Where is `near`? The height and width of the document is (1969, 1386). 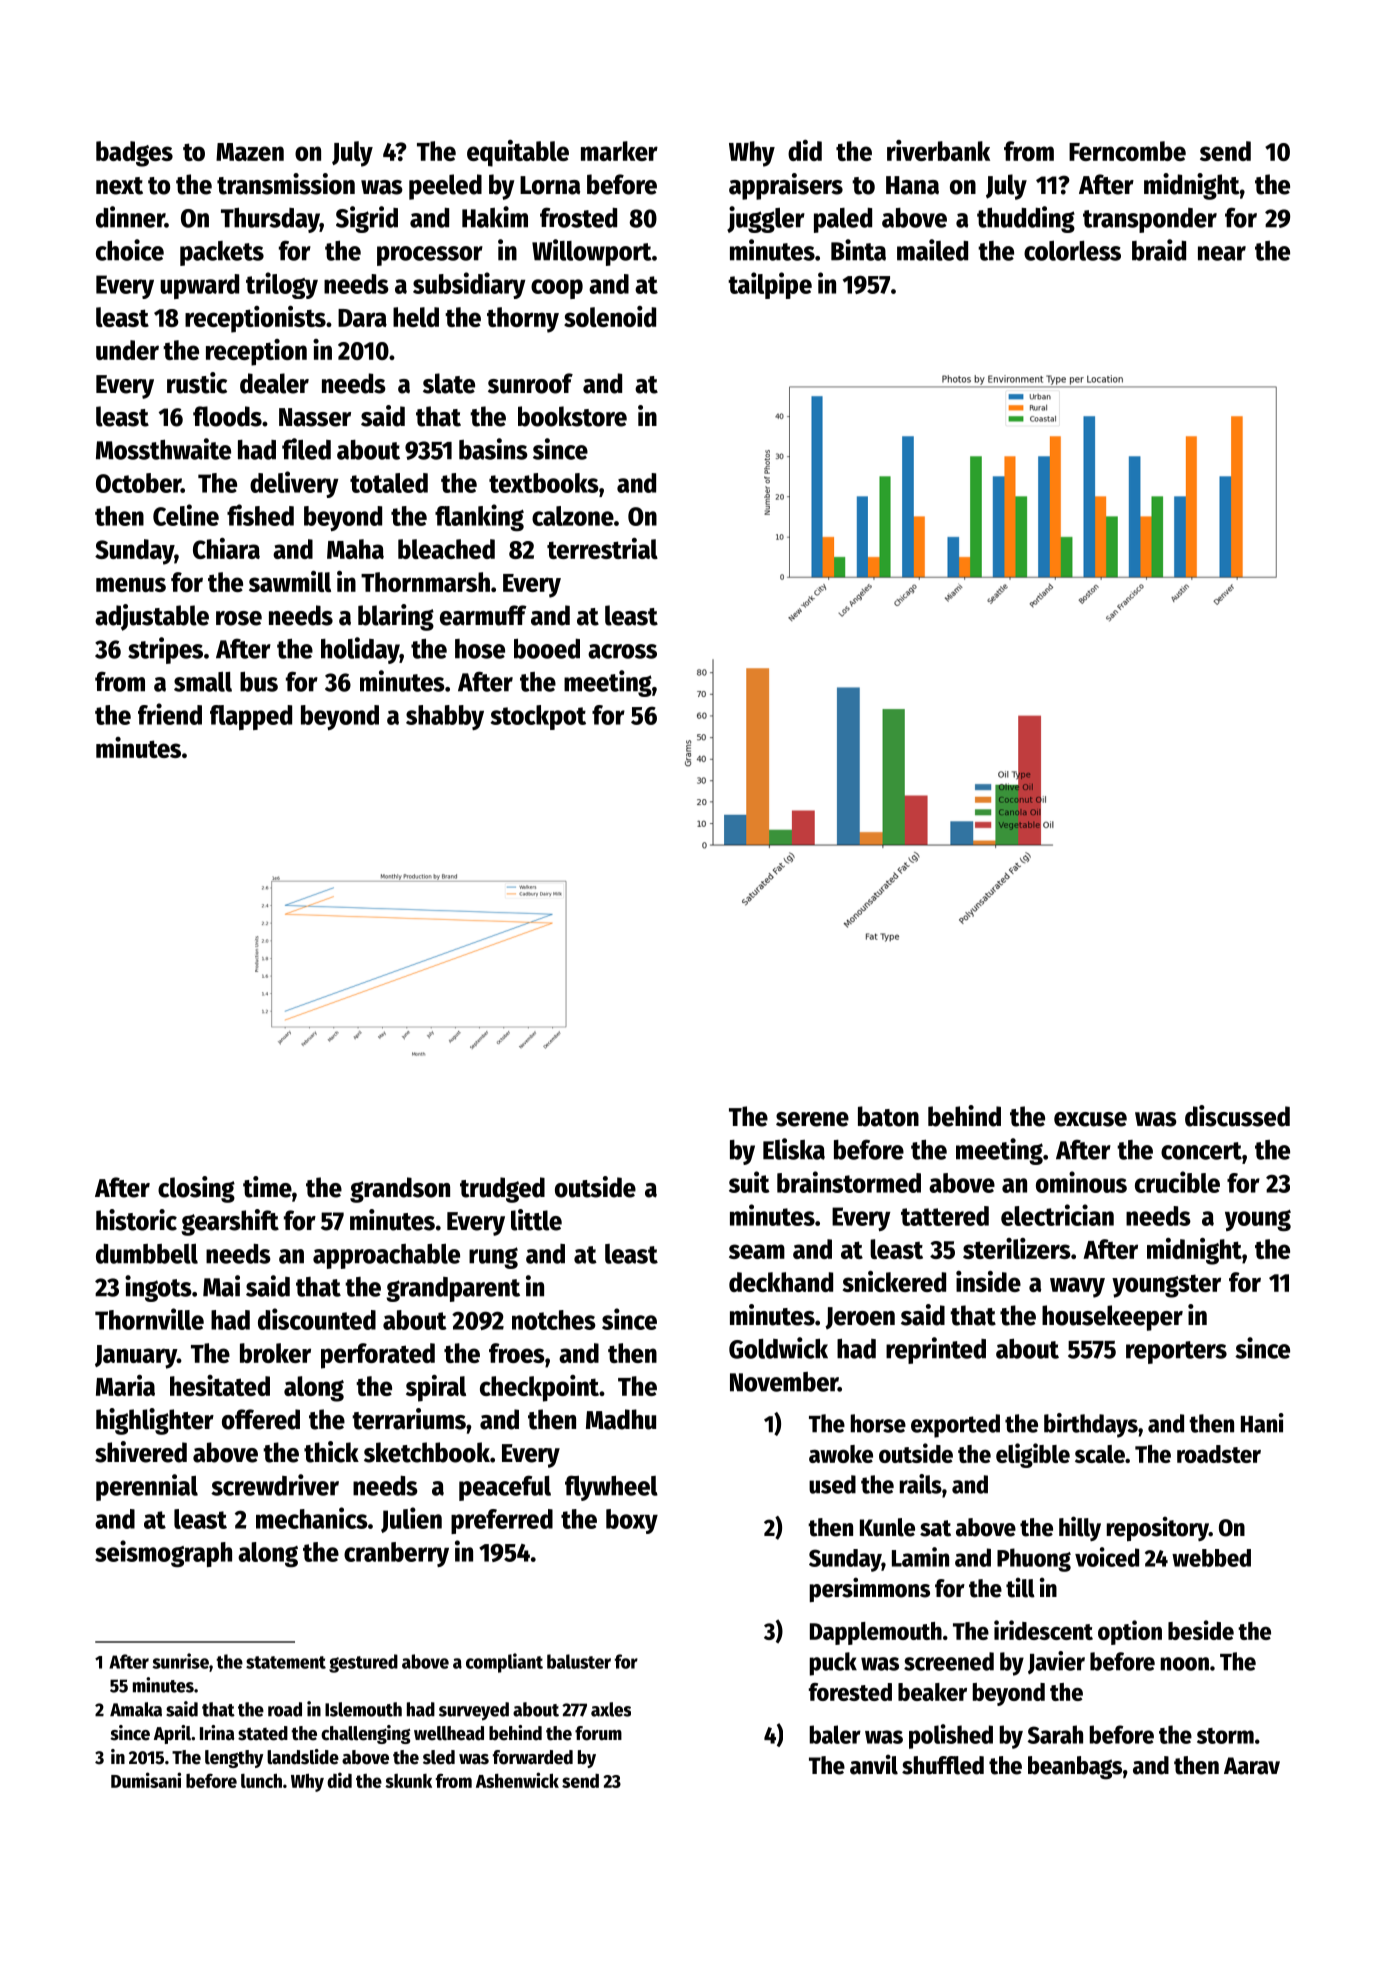
near is located at coordinates (1222, 253).
